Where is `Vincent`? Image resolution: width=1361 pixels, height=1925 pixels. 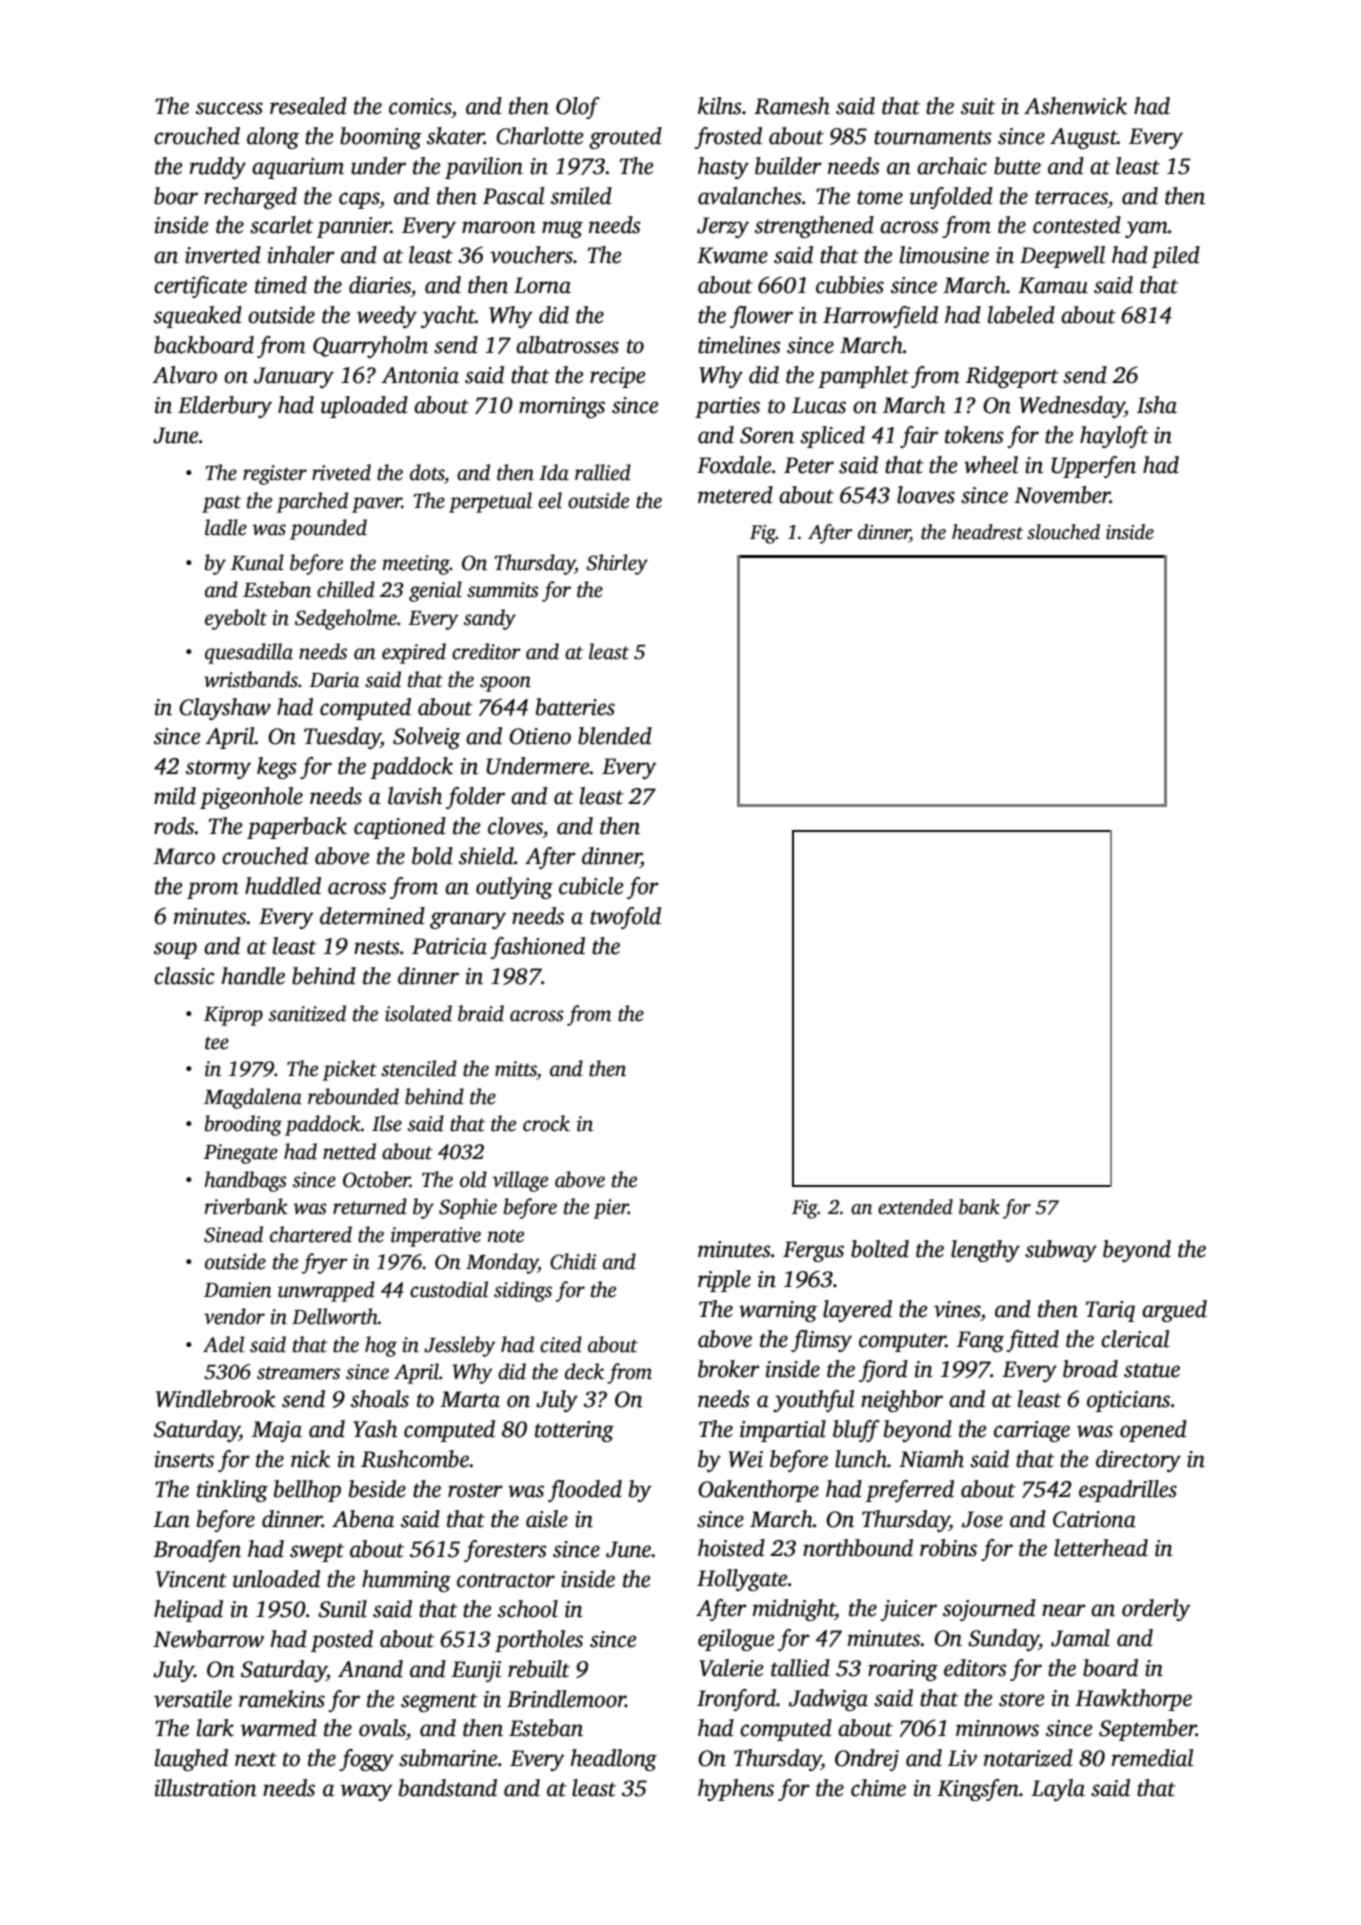
Vincent is located at coordinates (191, 1579).
